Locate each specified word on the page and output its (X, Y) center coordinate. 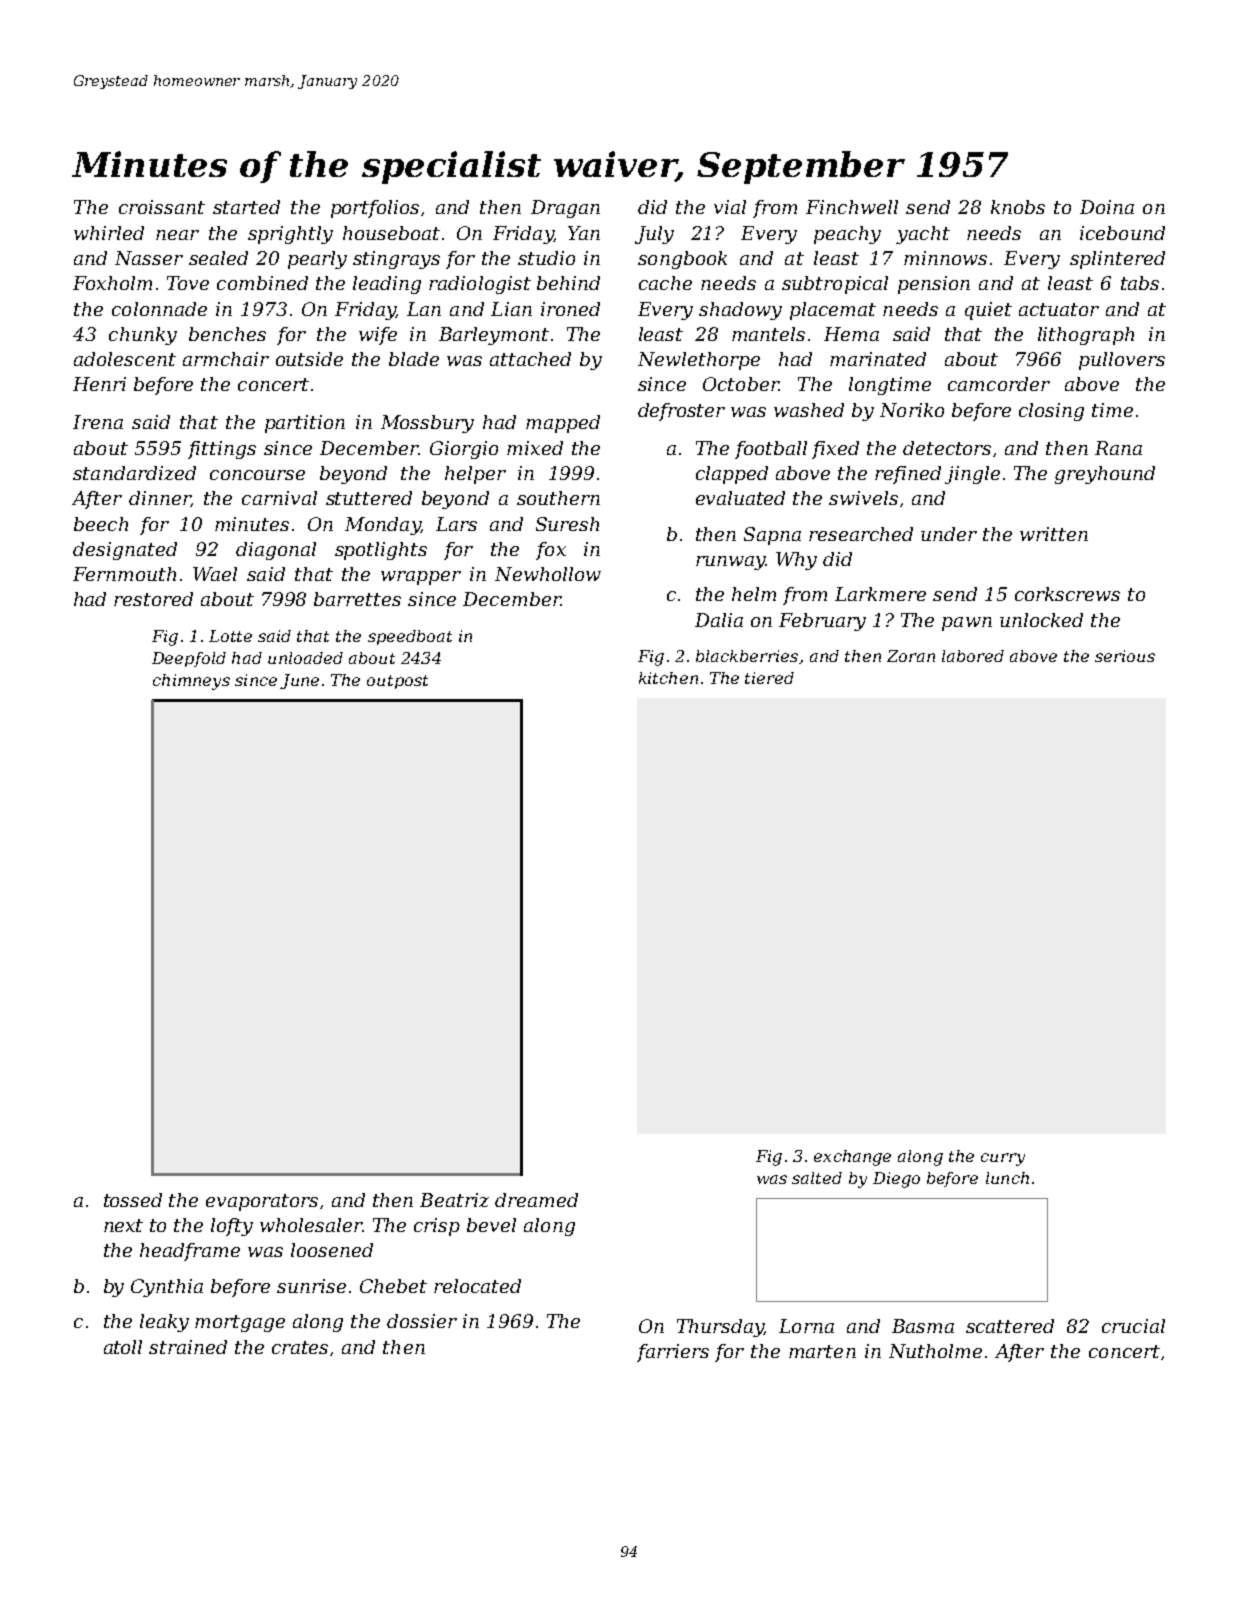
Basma (923, 1326)
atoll (123, 1347)
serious (1125, 656)
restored (153, 599)
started (246, 207)
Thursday (720, 1328)
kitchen (668, 678)
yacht (923, 235)
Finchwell (852, 207)
